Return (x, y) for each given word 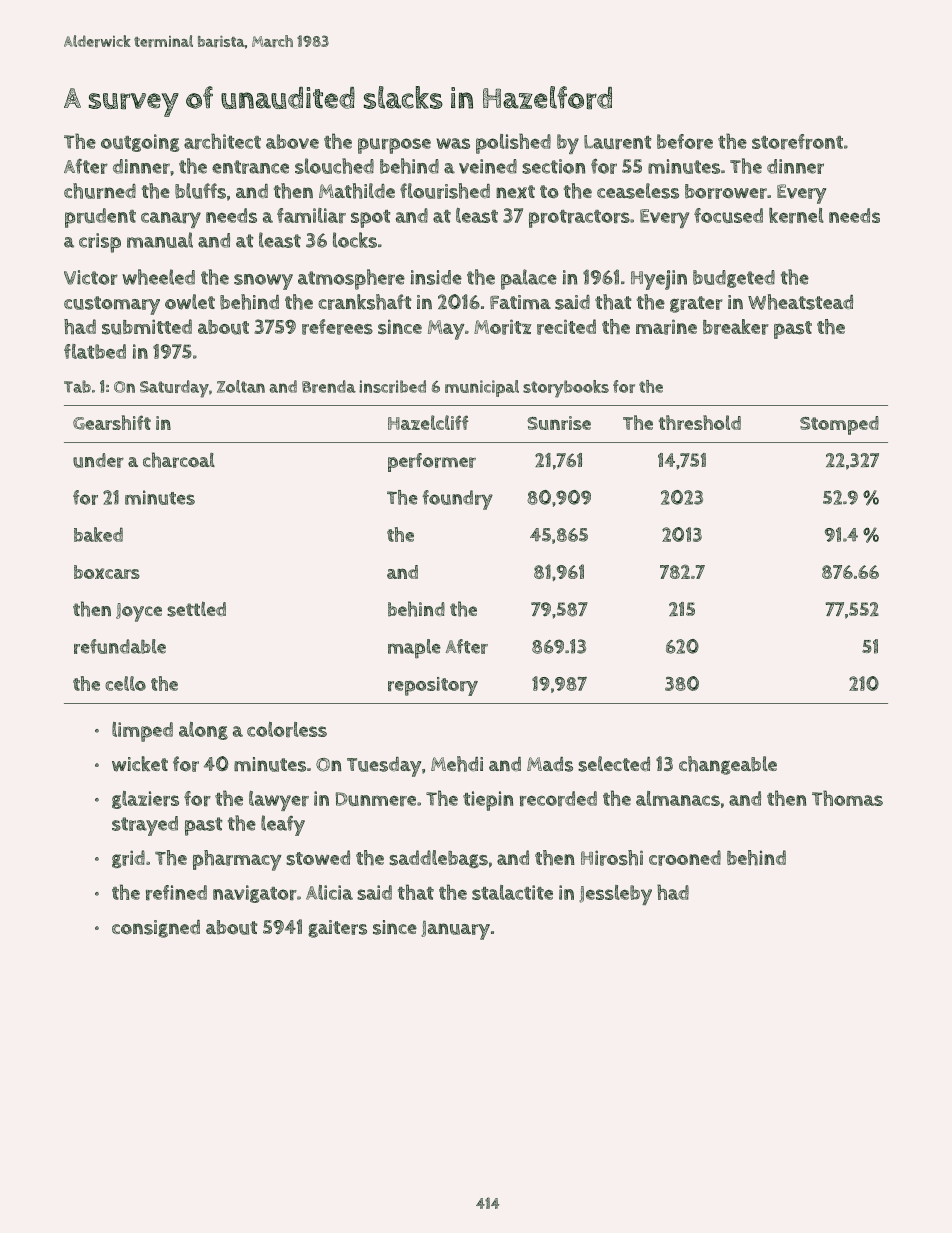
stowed (318, 858)
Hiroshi (612, 858)
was (453, 143)
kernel (796, 215)
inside (436, 277)
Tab (77, 386)
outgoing (140, 143)
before (685, 141)
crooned (685, 858)
